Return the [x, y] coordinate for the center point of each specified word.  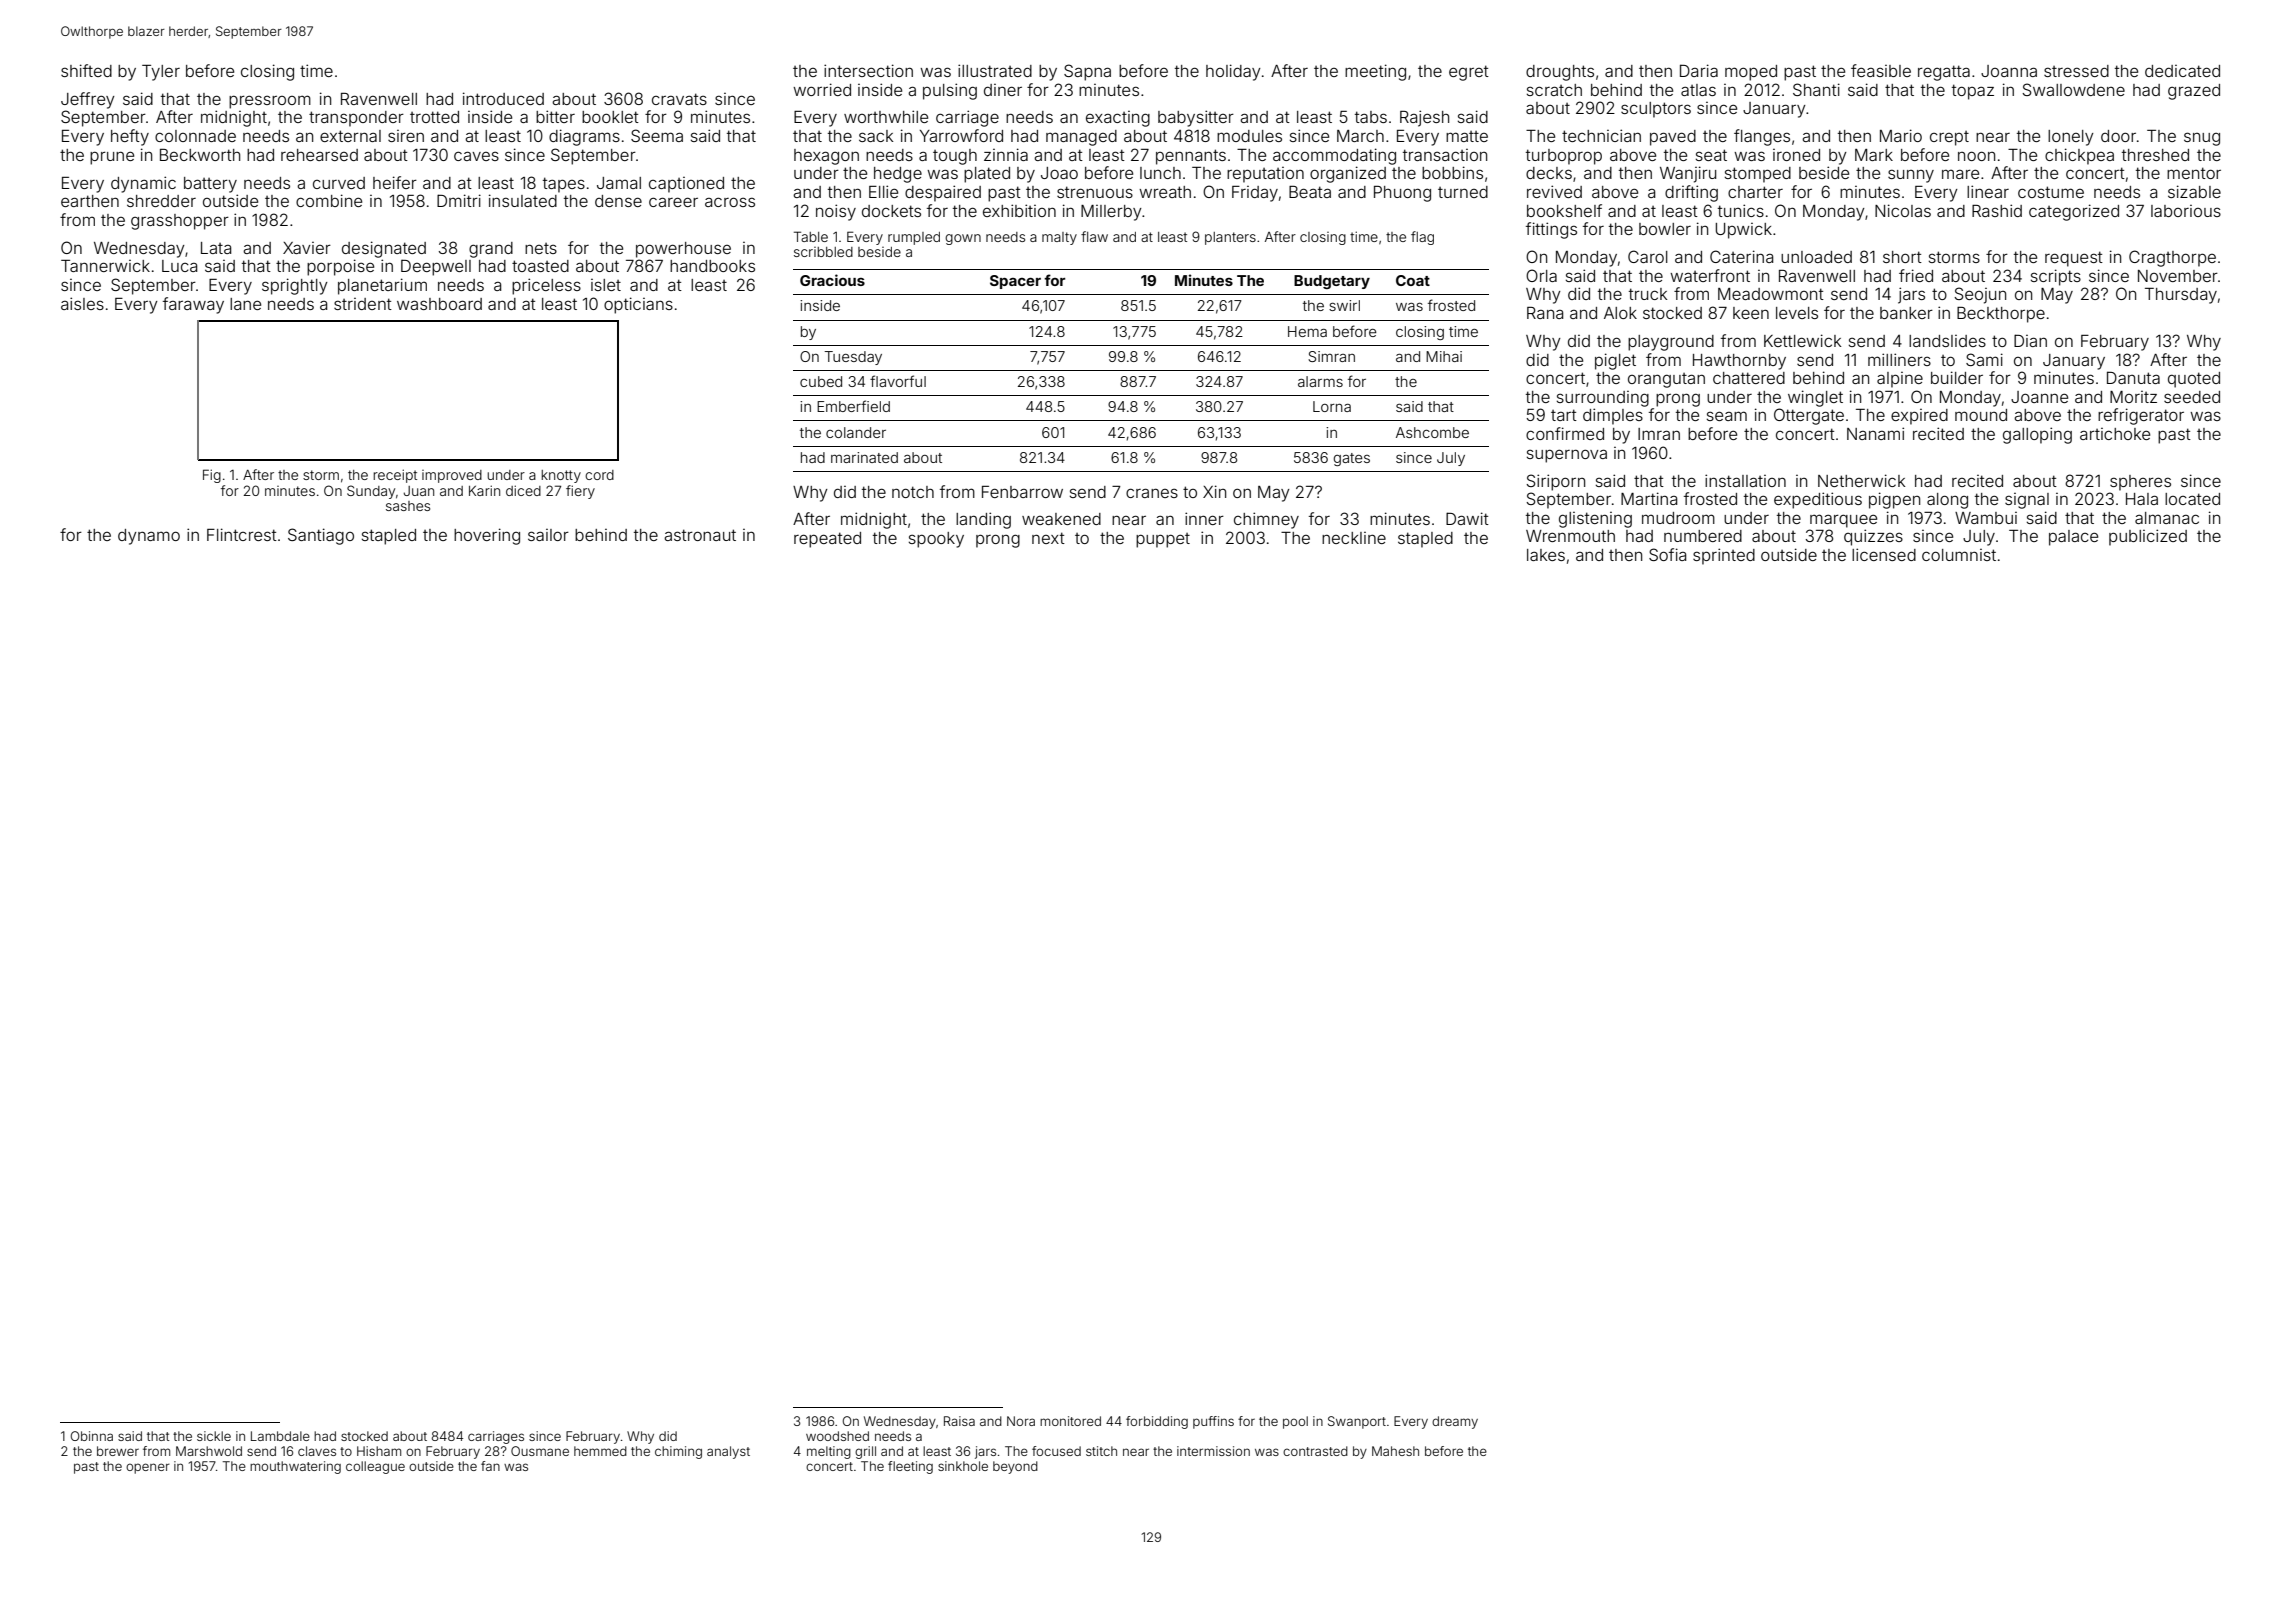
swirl [1344, 305]
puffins [1213, 1422]
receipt [395, 476]
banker [1906, 313]
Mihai [1444, 356]
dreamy [1455, 1422]
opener [148, 1468]
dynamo [149, 537]
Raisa [959, 1421]
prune [112, 158]
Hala [2142, 499]
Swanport [1357, 1422]
